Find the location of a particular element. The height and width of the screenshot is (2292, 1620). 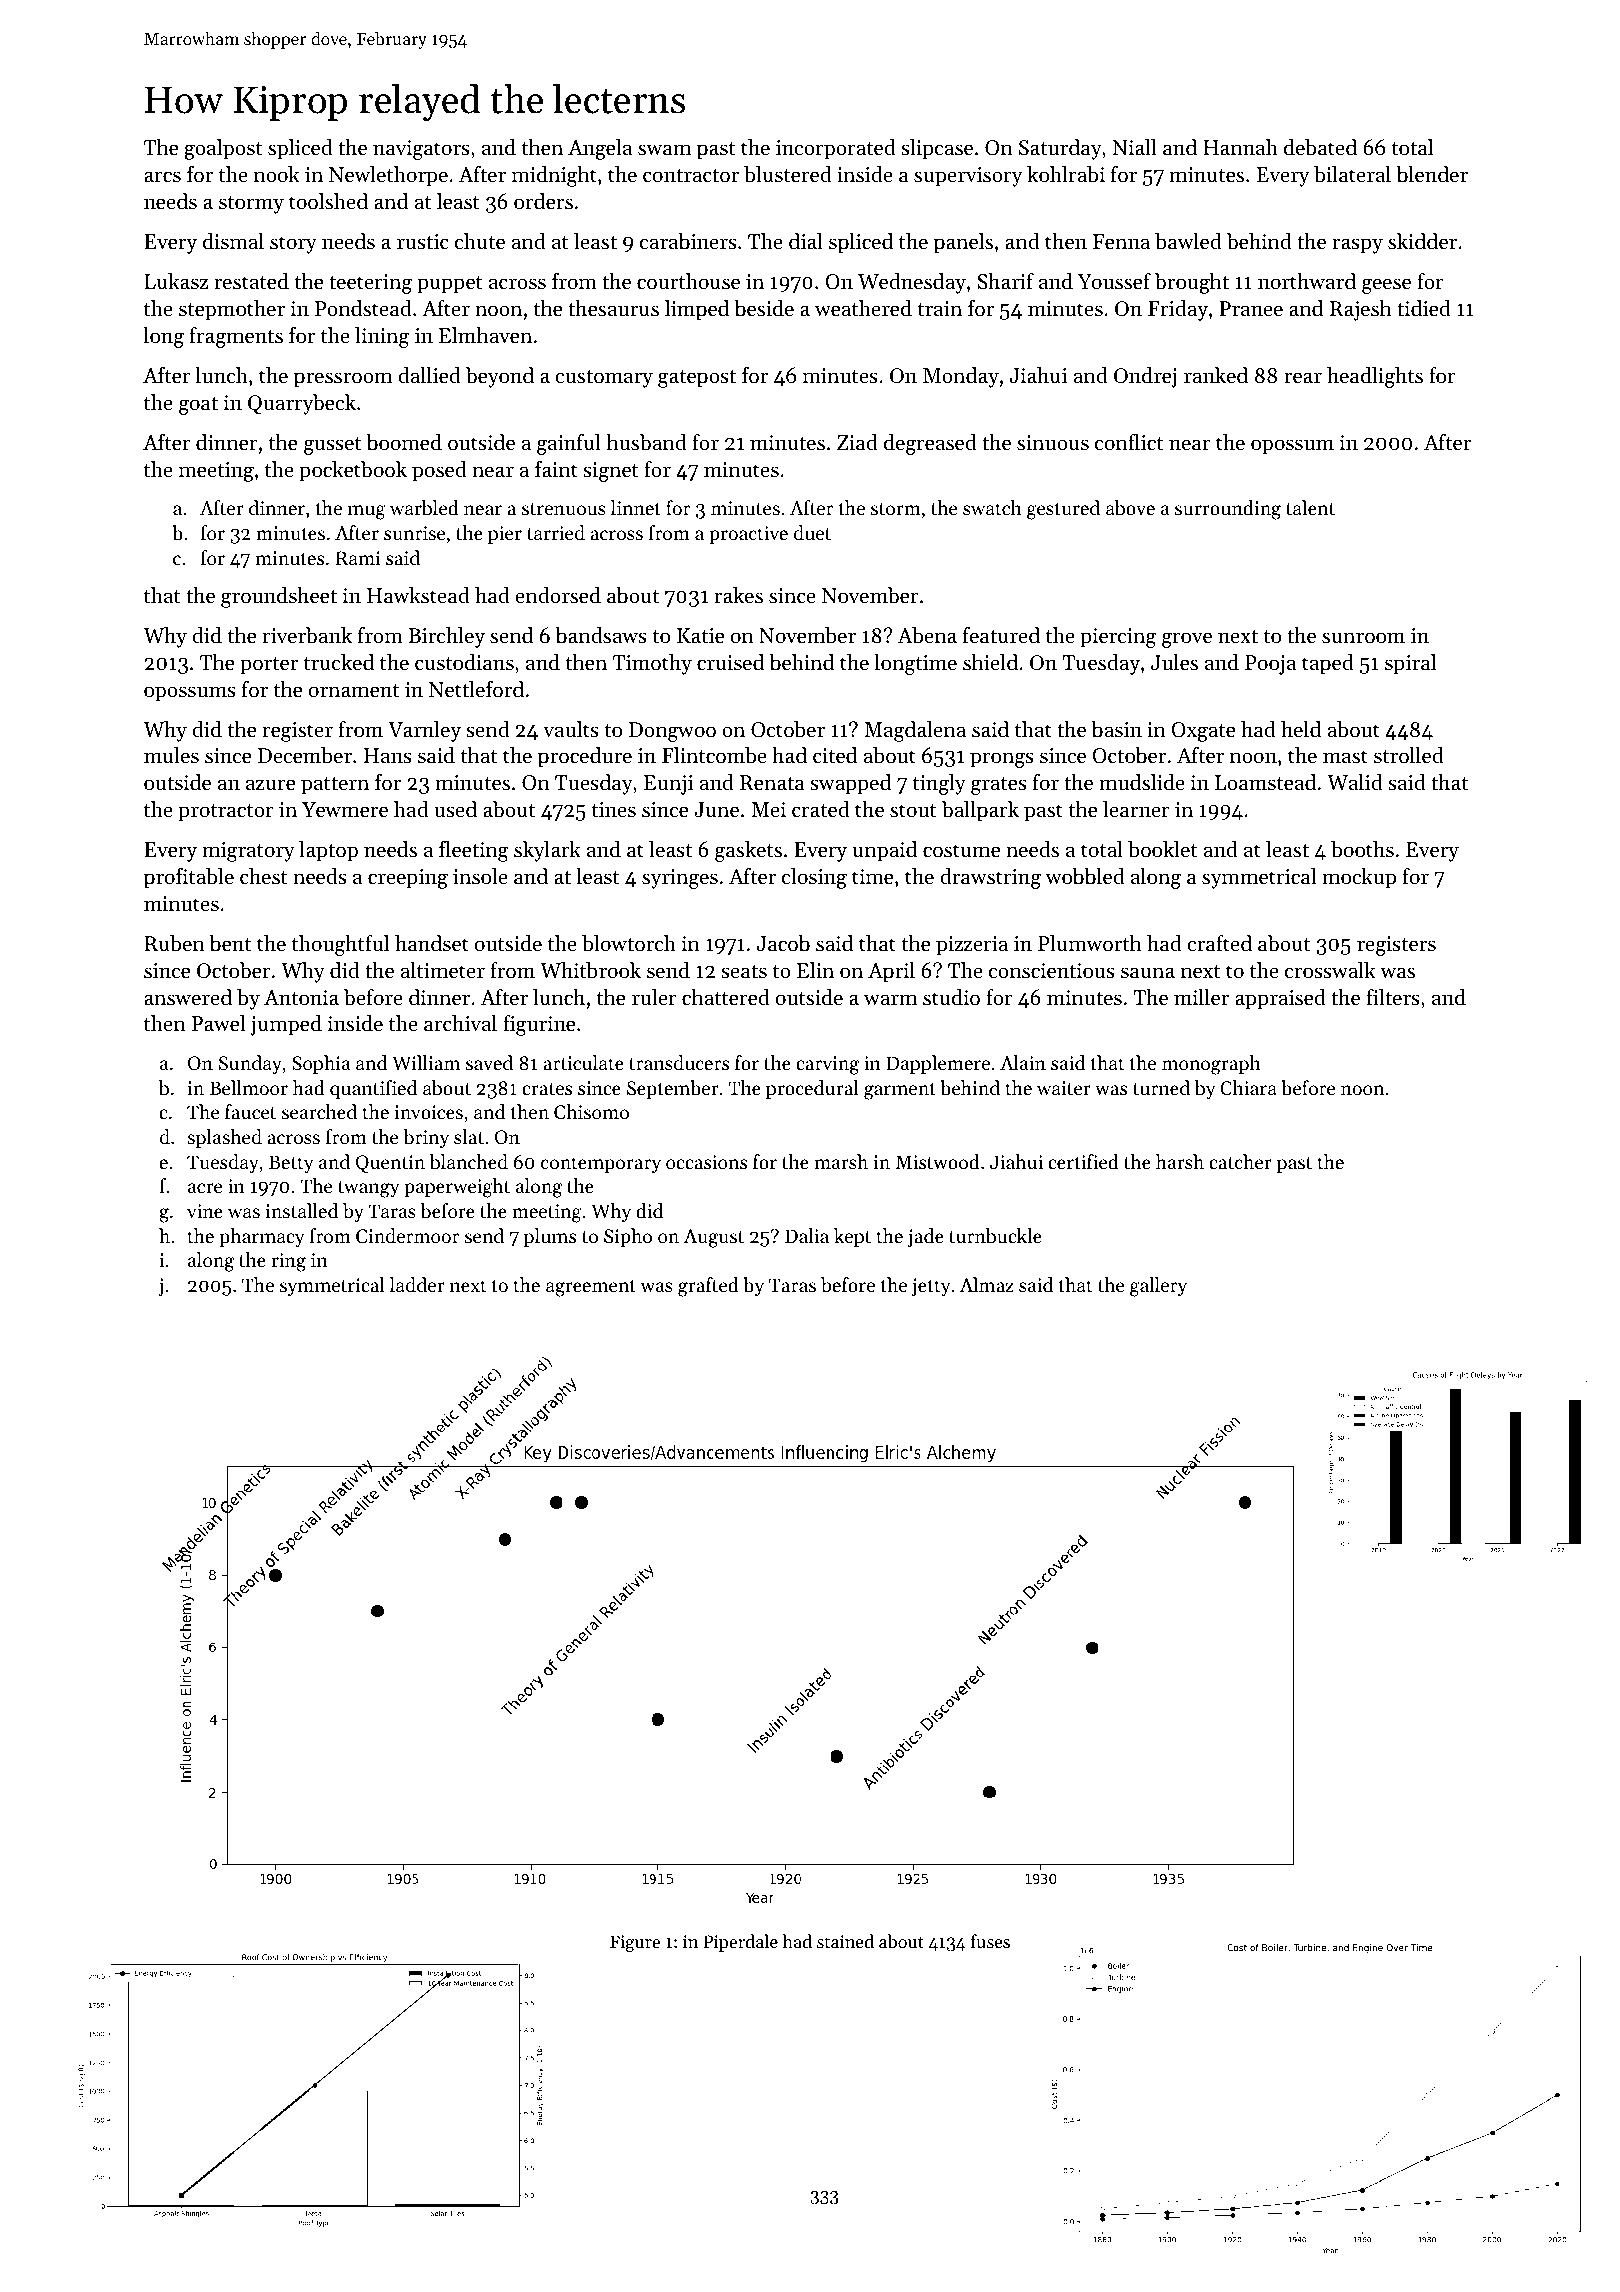

Jacob is located at coordinates (783, 943).
